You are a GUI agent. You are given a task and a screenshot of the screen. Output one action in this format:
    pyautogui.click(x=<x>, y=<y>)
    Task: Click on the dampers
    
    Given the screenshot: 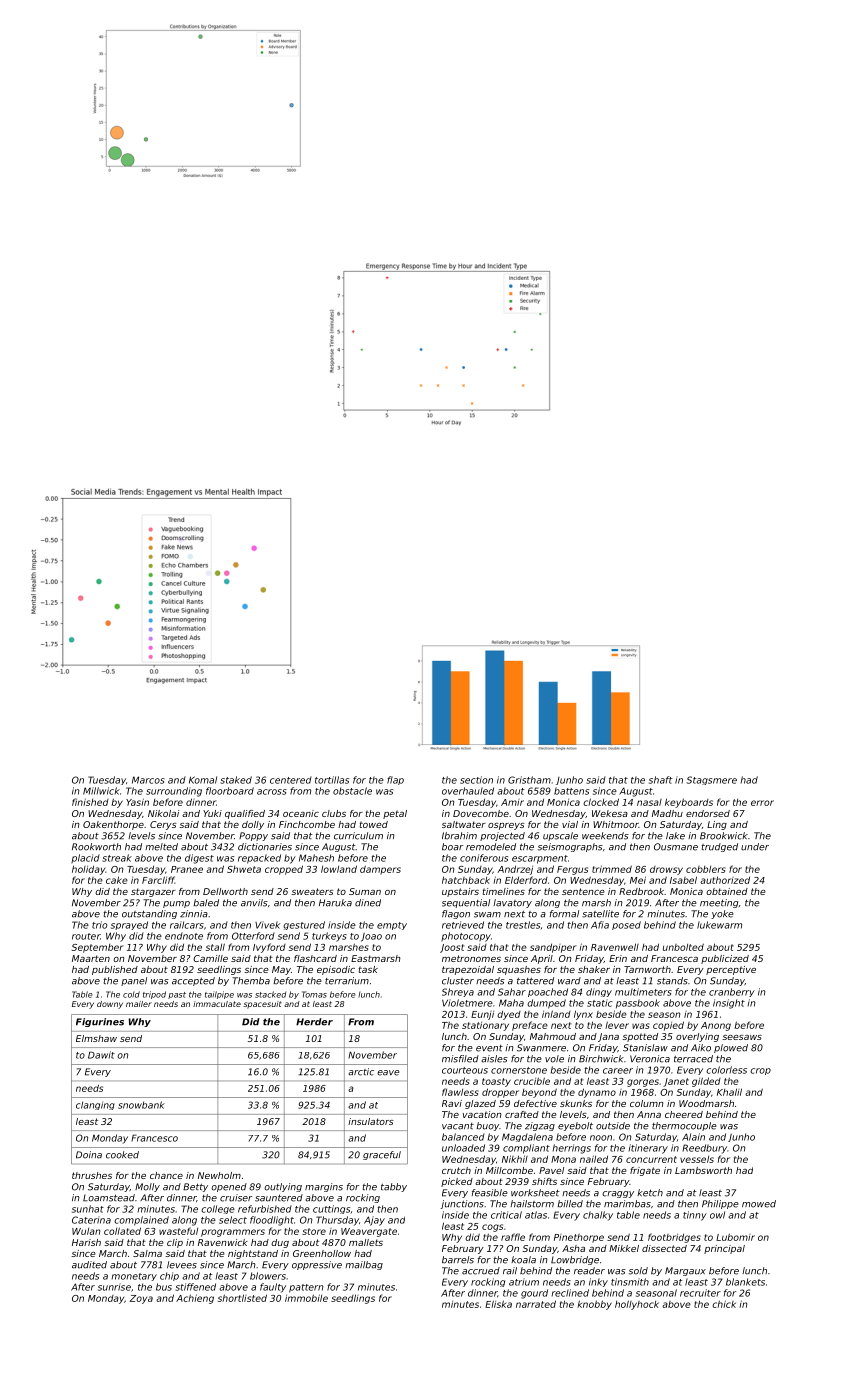 What is the action you would take?
    pyautogui.click(x=380, y=870)
